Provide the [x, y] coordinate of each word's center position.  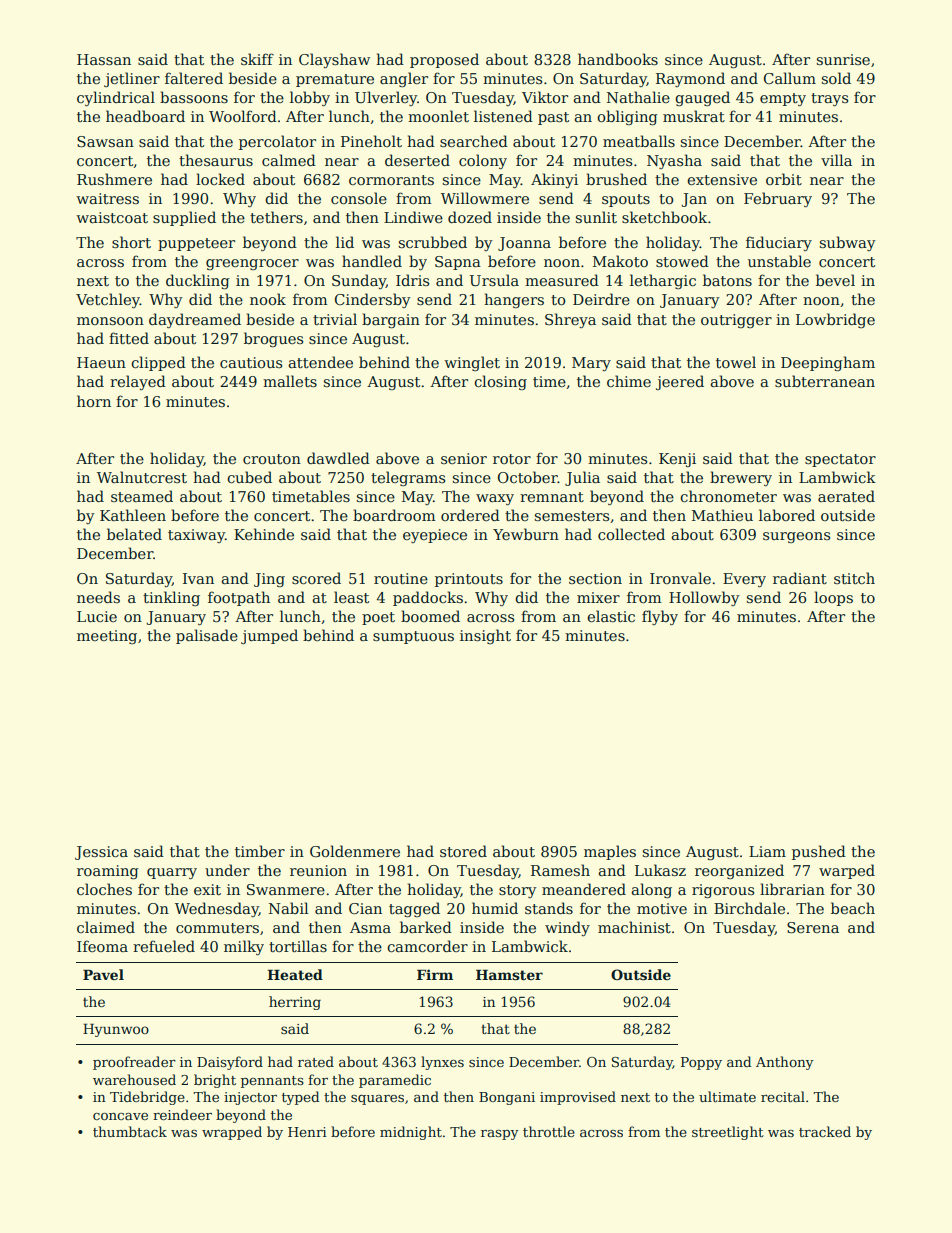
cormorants [391, 180]
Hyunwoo [116, 1030]
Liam [767, 851]
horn [94, 401]
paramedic [395, 1081]
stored [463, 851]
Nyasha [674, 161]
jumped [269, 636]
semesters [572, 516]
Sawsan [105, 141]
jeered [680, 382]
